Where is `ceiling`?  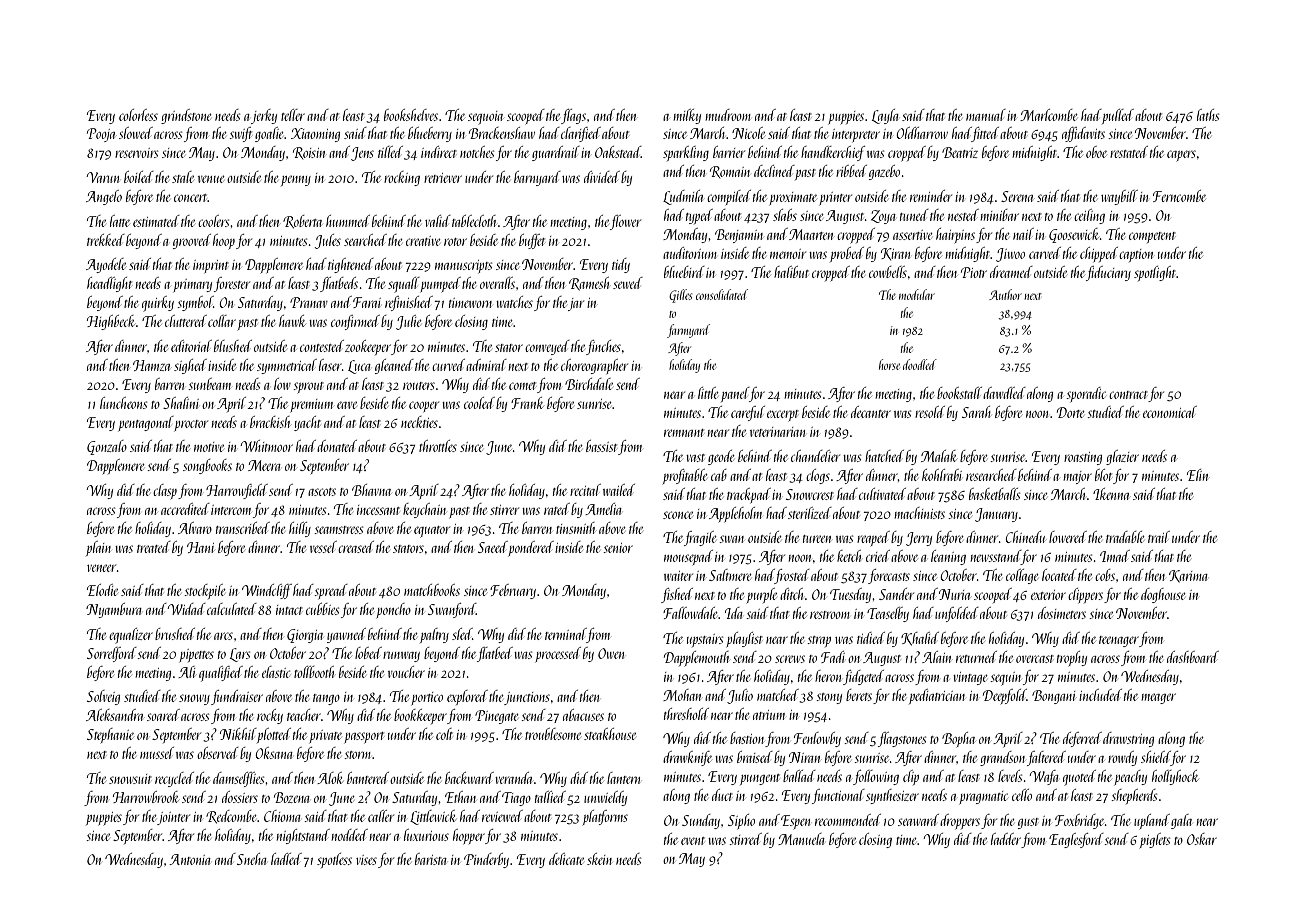 ceiling is located at coordinates (1089, 216).
